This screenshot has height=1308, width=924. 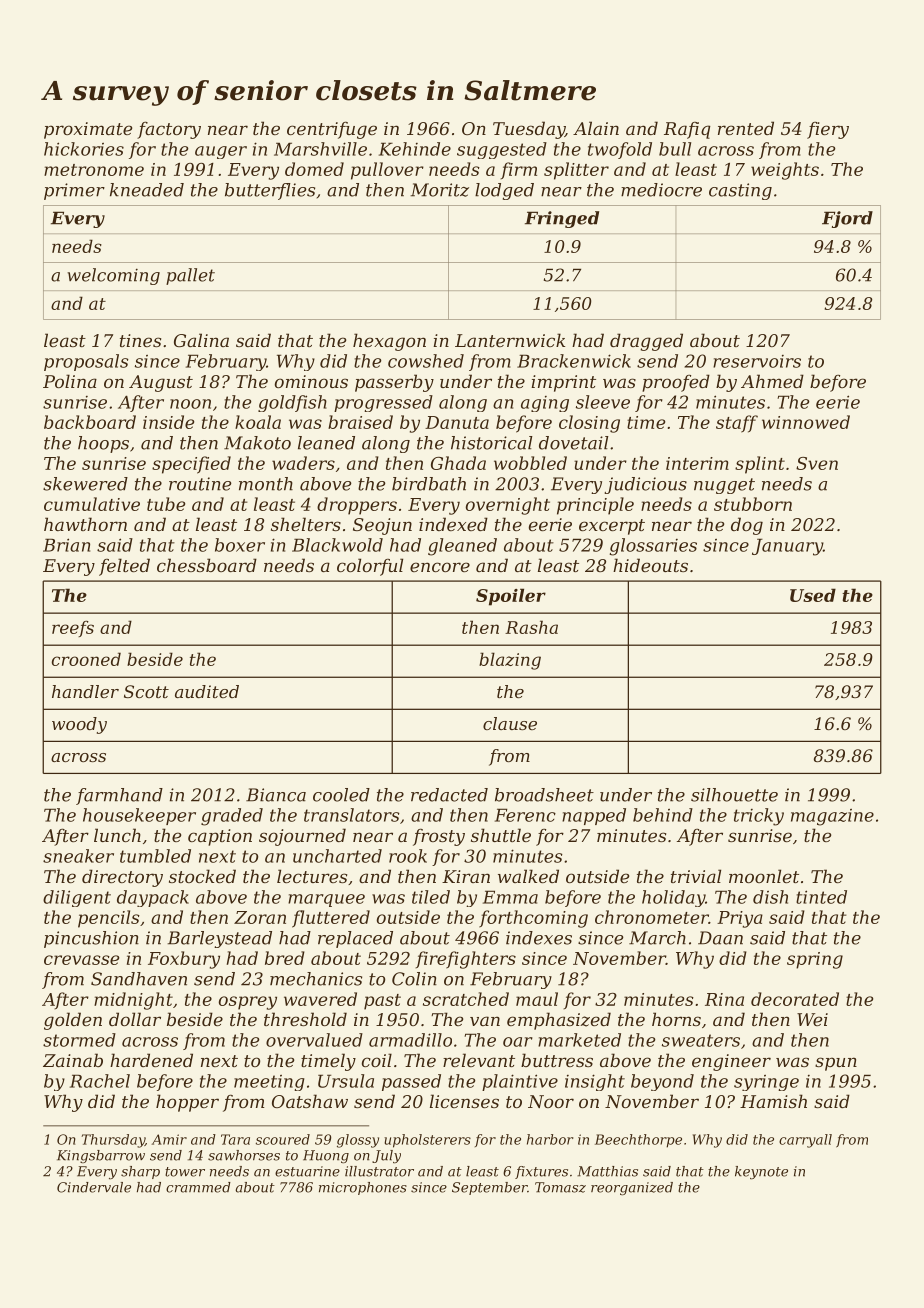 What do you see at coordinates (746, 128) in the screenshot?
I see `rented` at bounding box center [746, 128].
